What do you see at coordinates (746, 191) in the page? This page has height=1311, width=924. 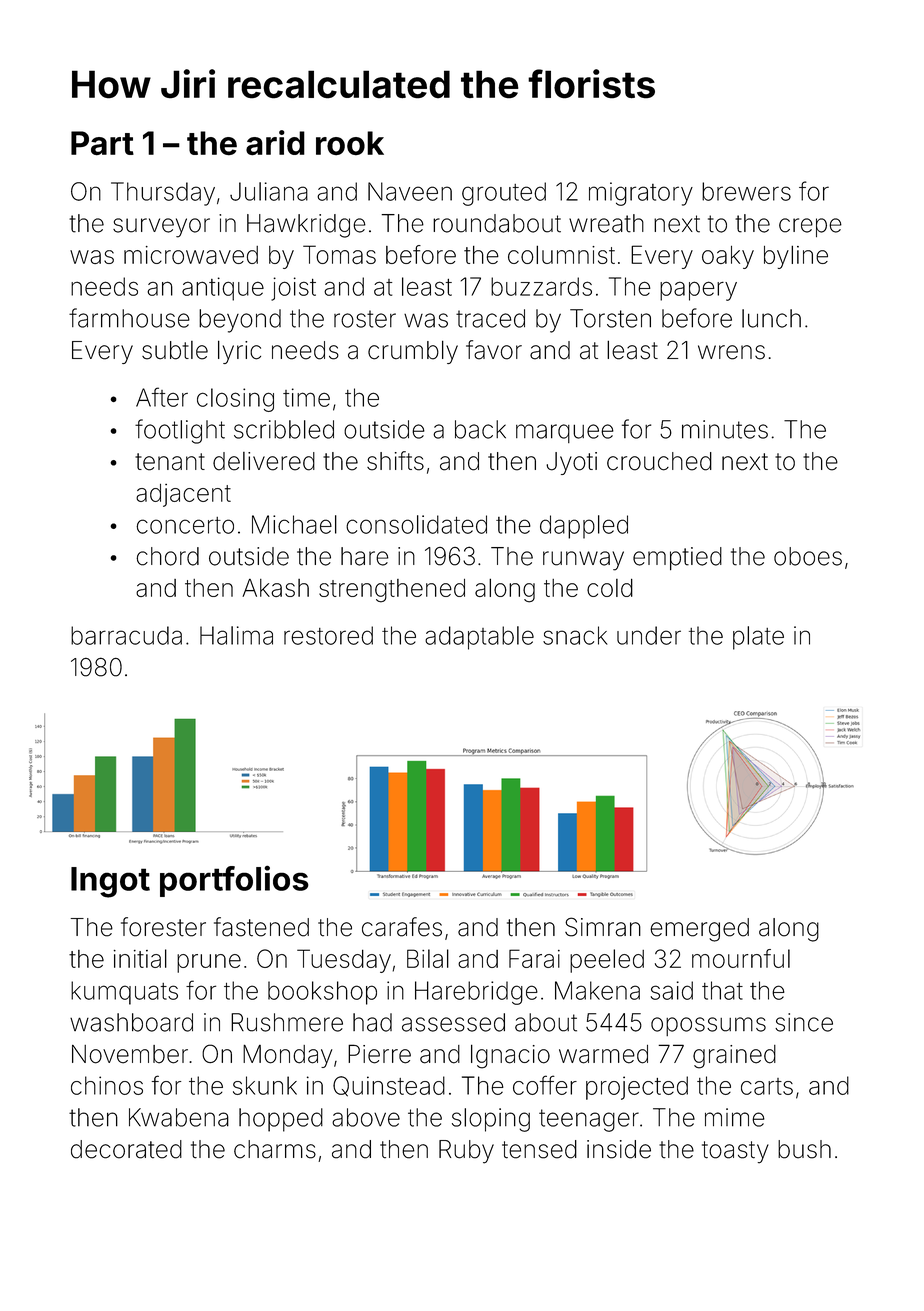 I see `brewers` at bounding box center [746, 191].
